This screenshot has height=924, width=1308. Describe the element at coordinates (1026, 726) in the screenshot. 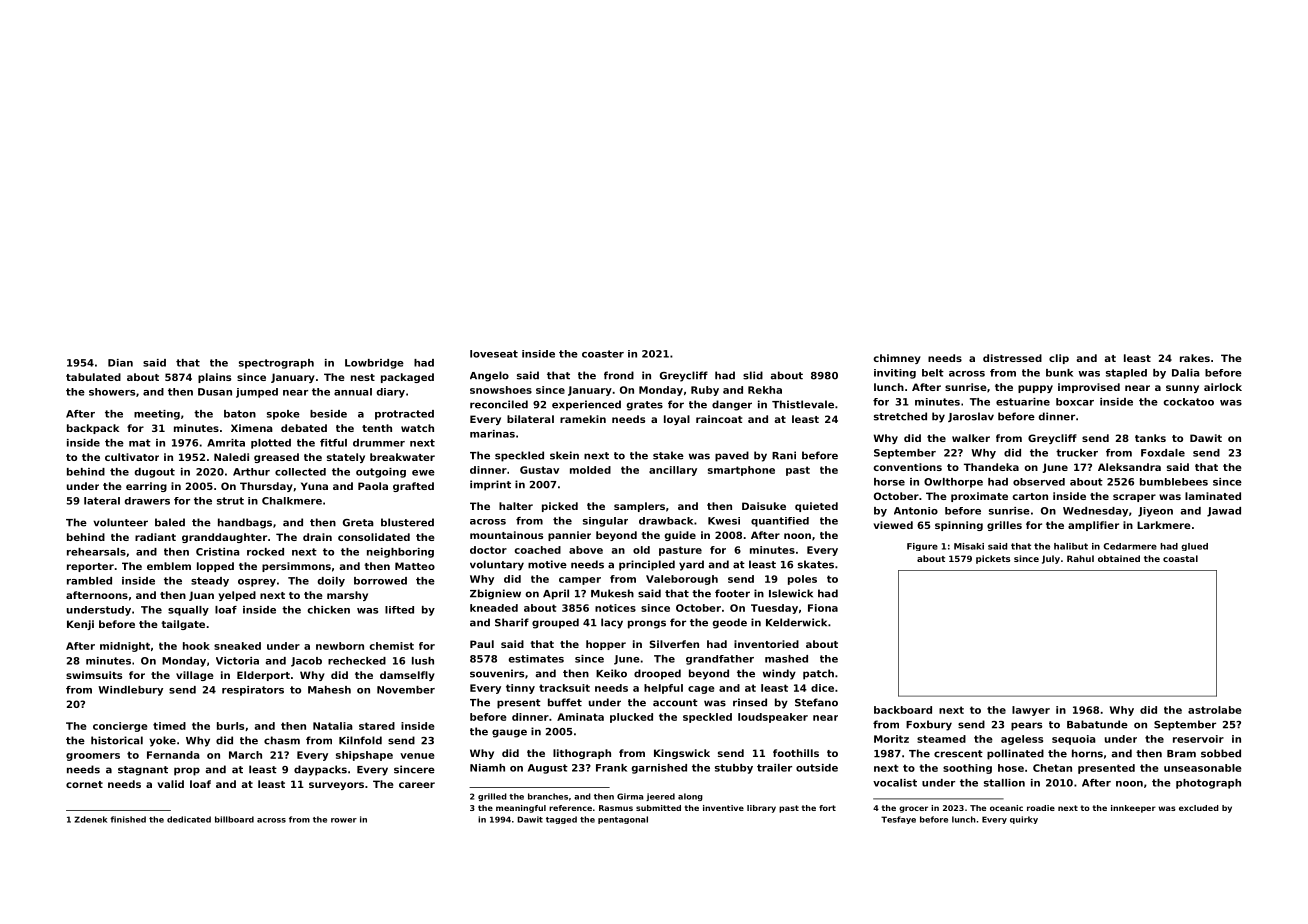

I see `pears` at that location.
